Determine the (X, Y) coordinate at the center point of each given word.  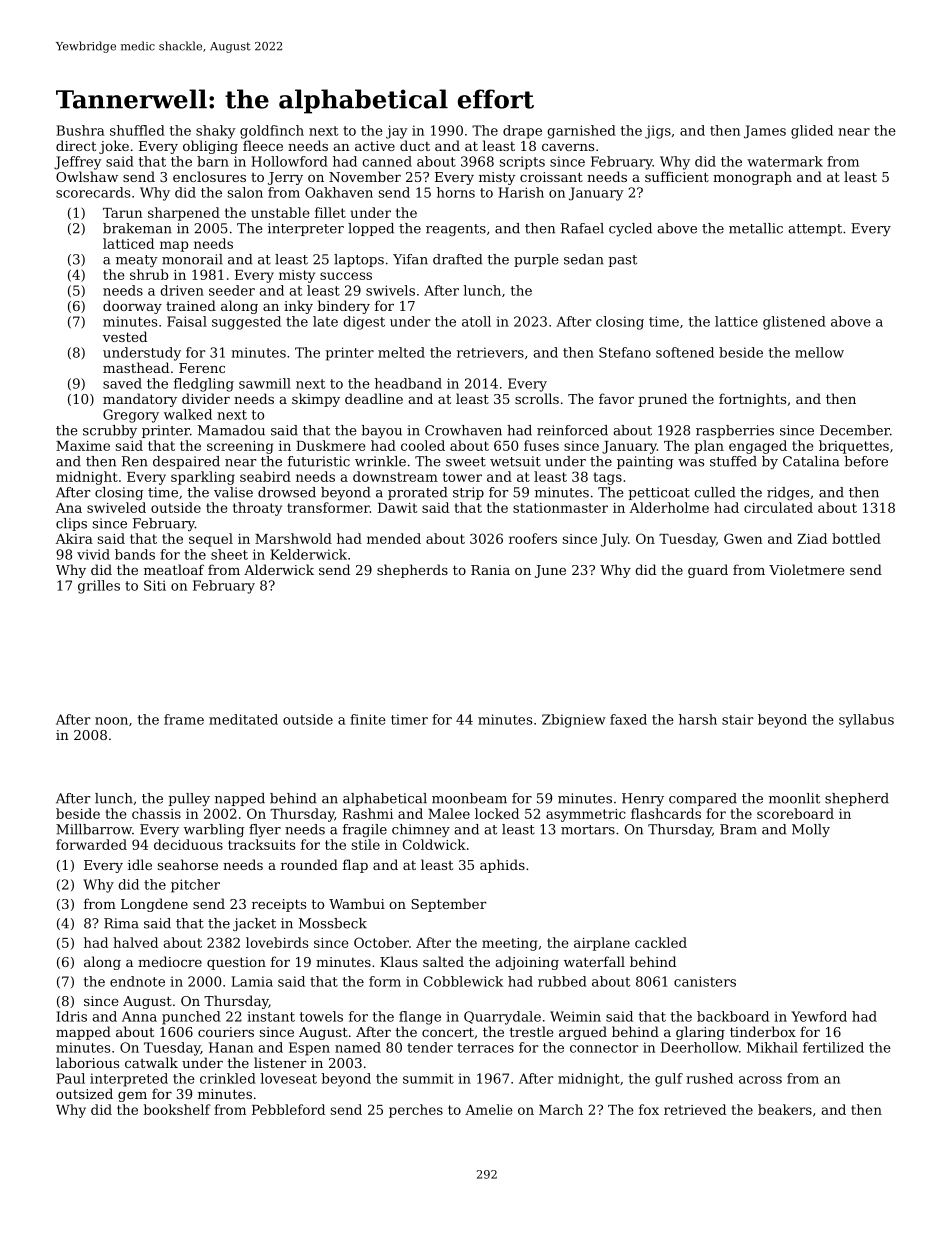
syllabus (866, 721)
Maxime (83, 446)
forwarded (91, 844)
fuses (541, 445)
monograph (752, 178)
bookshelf (177, 1109)
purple (536, 260)
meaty (137, 261)
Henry (643, 799)
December (855, 430)
